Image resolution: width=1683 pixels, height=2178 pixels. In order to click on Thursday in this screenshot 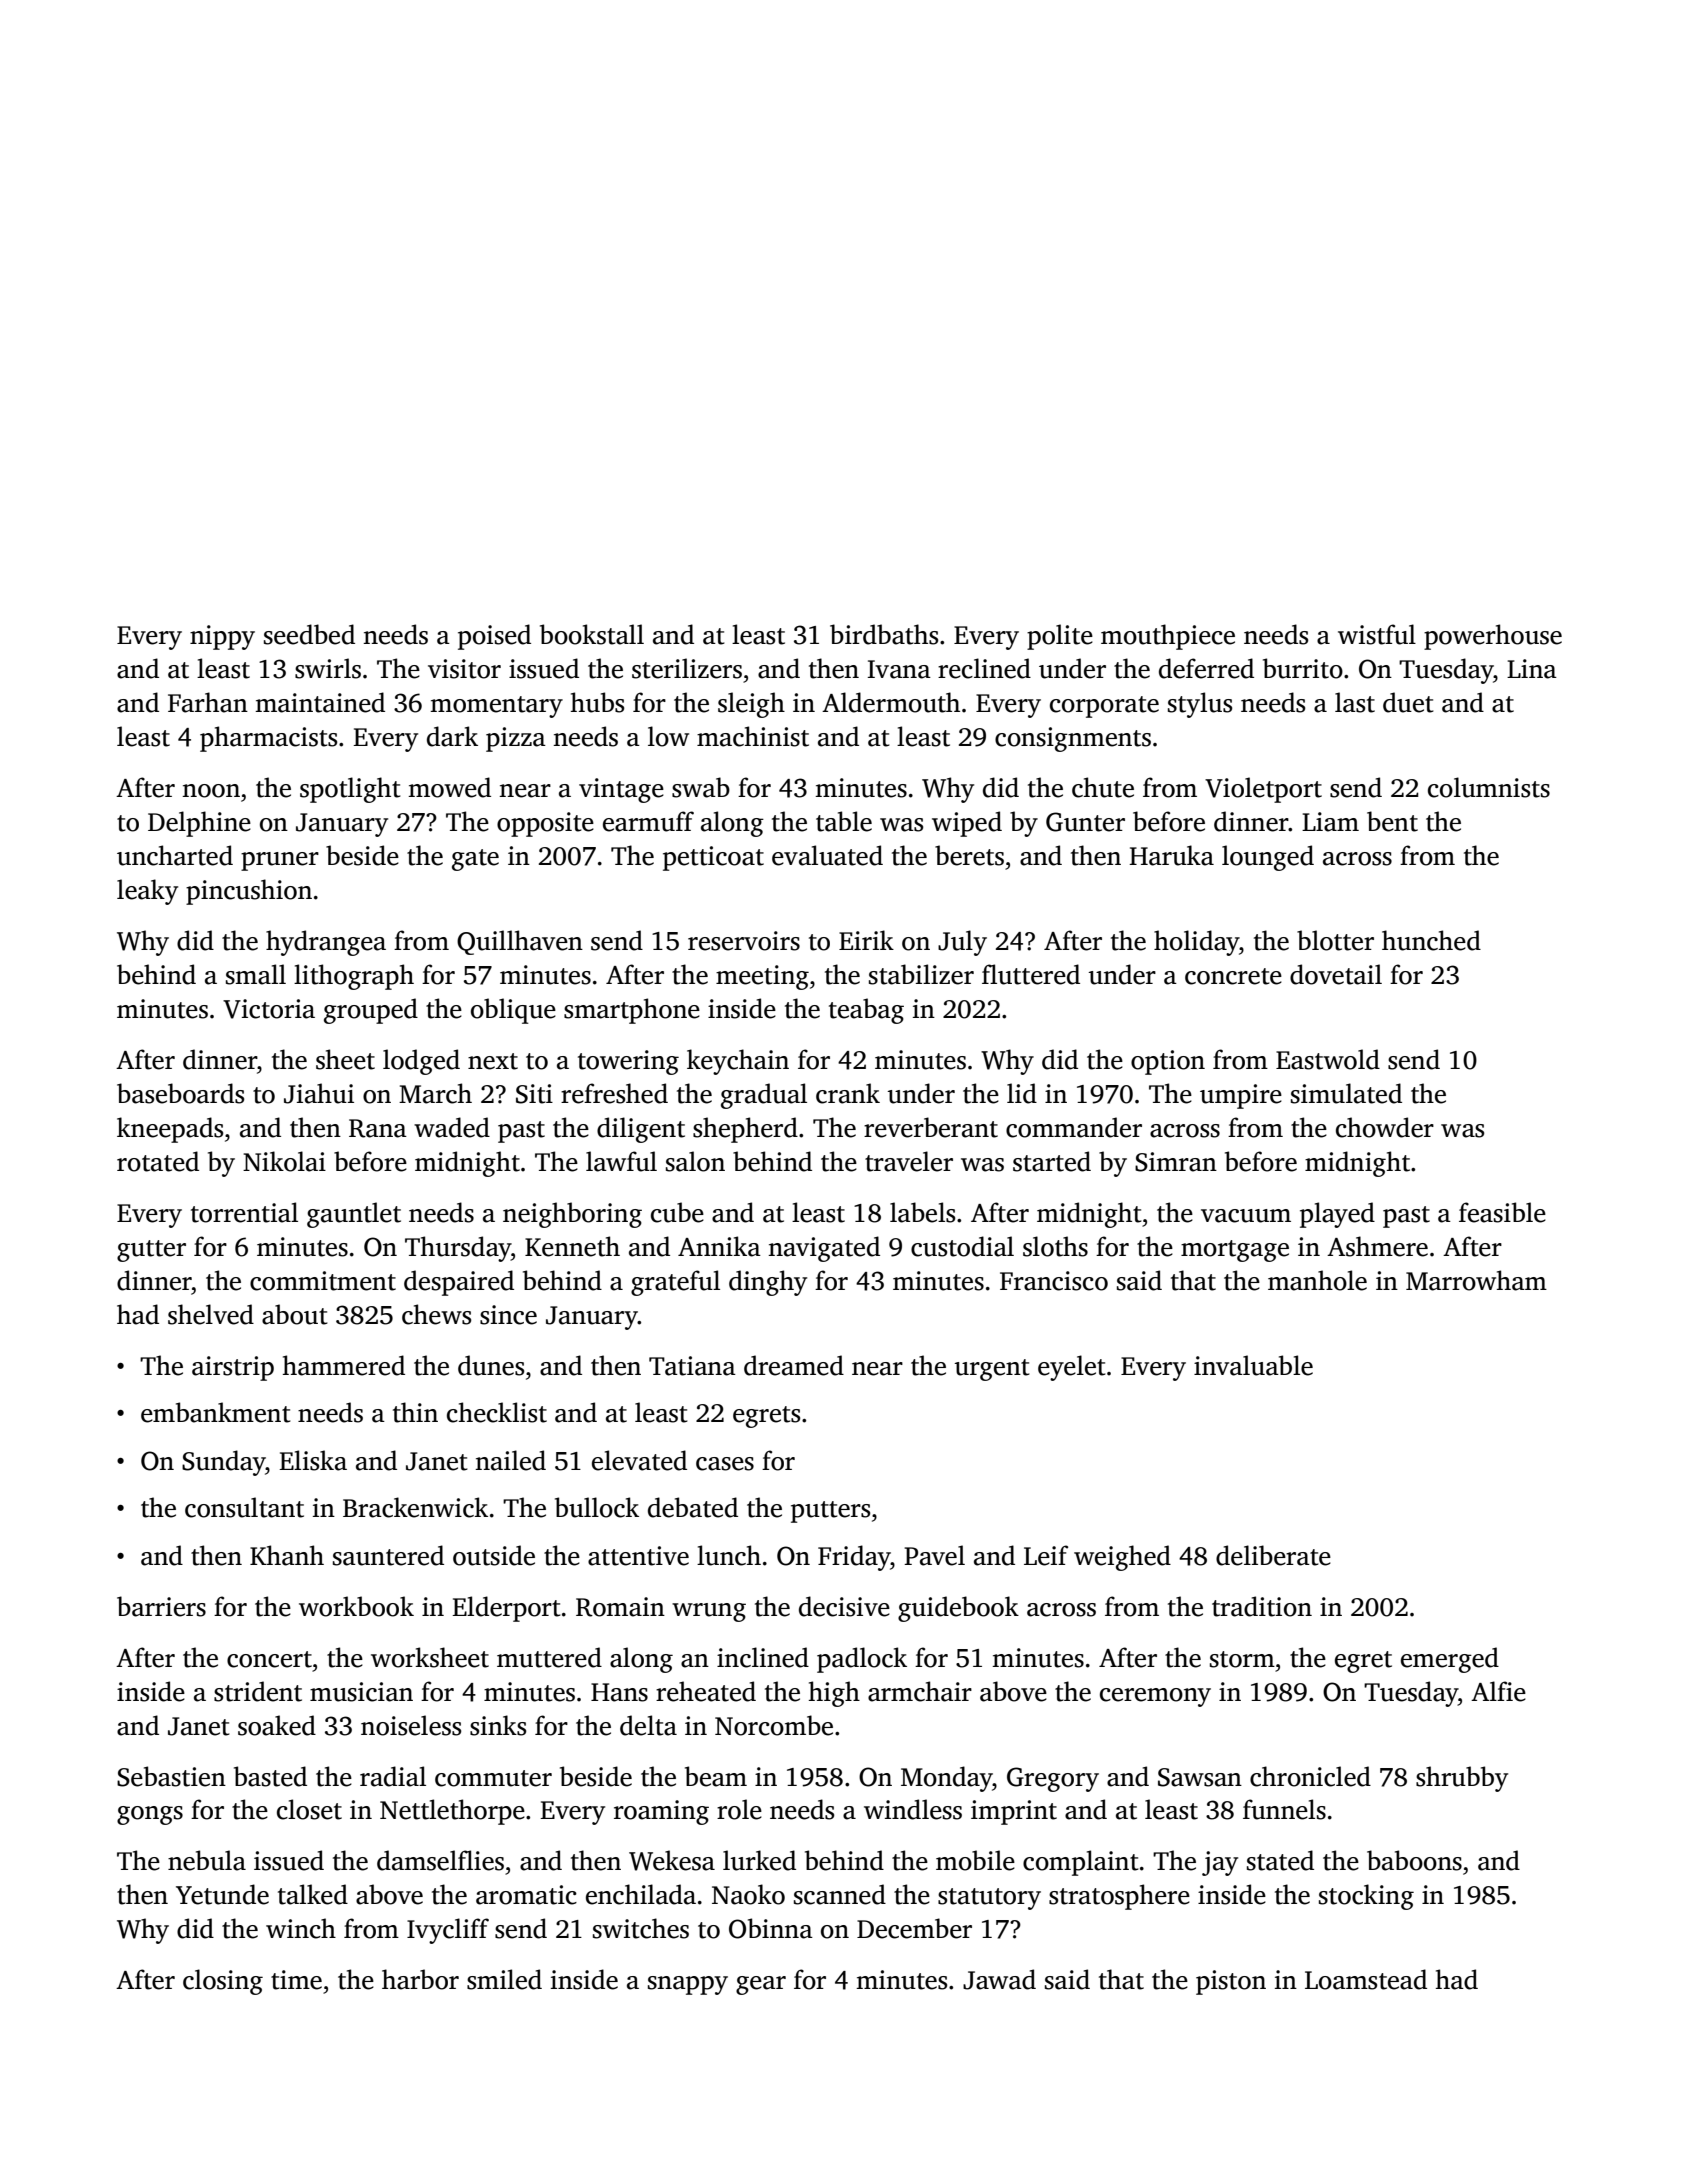, I will do `click(458, 1249)`.
